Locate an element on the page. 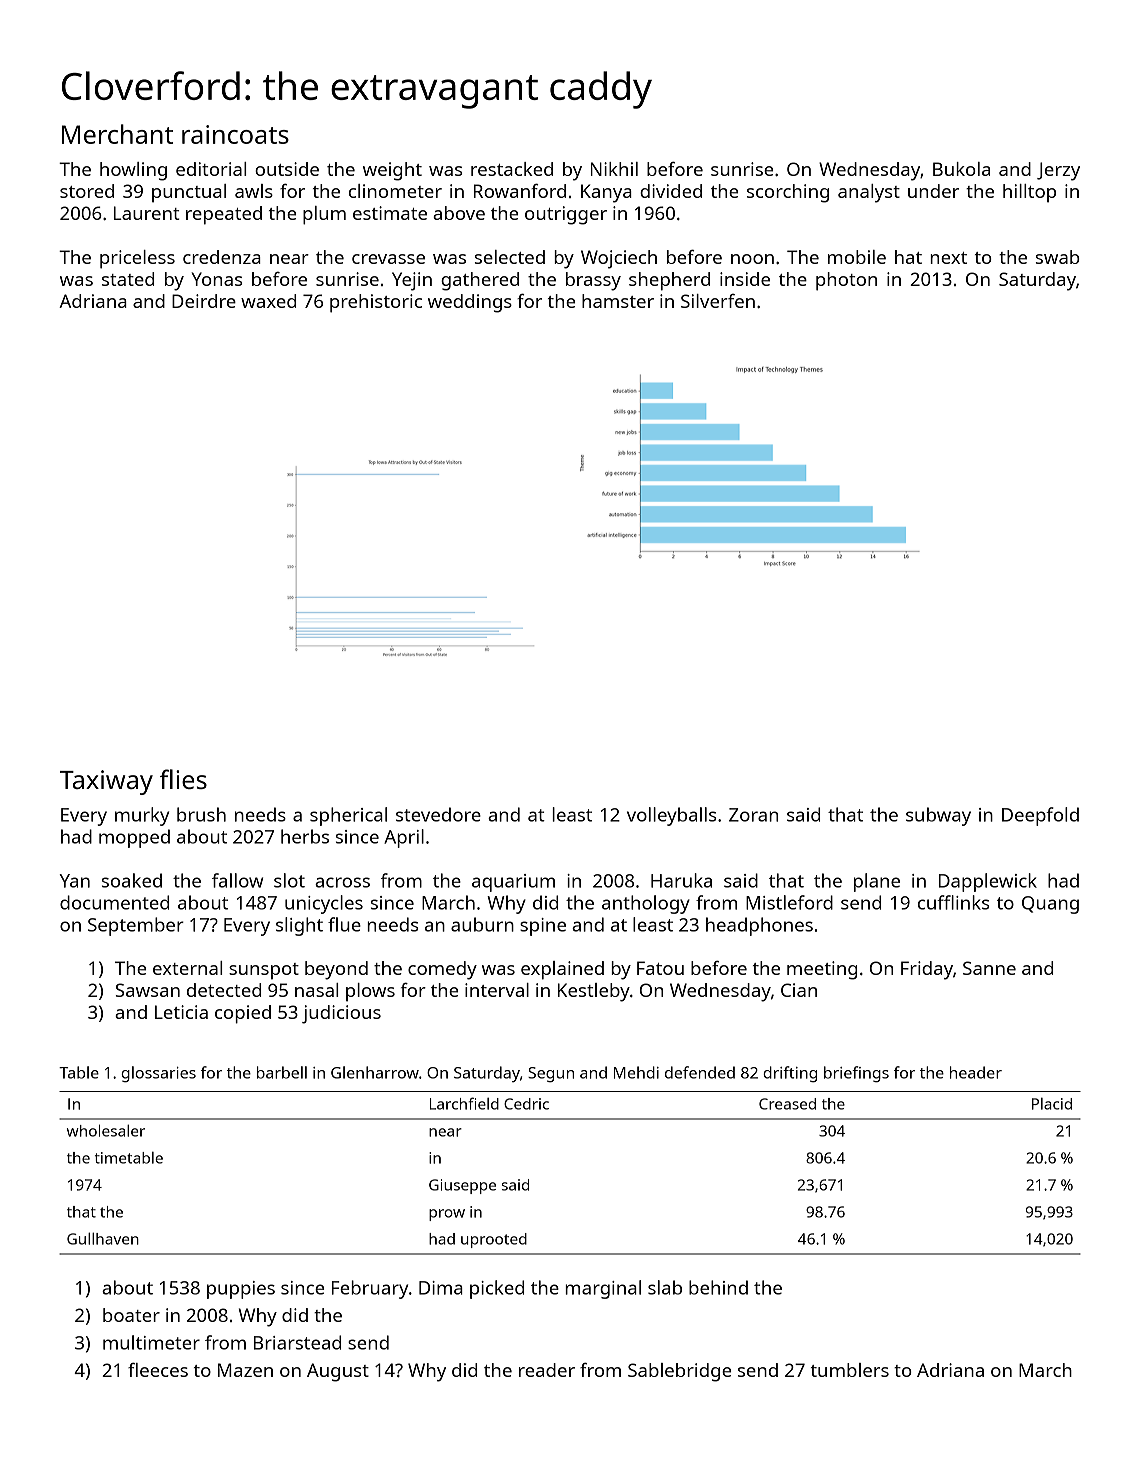 This document has width=1140, height=1475. Sanne is located at coordinates (989, 968).
